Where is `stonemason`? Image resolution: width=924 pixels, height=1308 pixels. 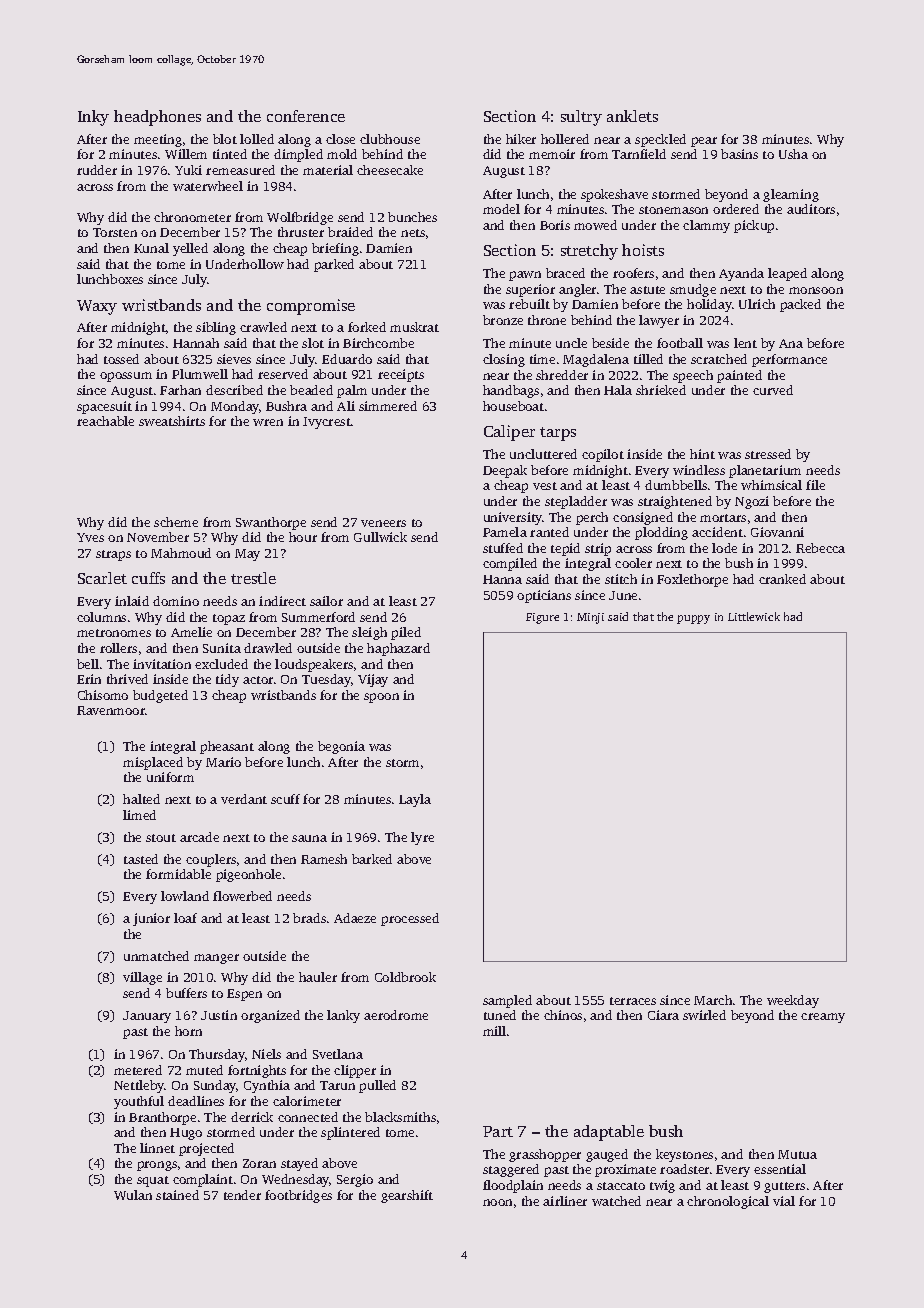 stonemason is located at coordinates (673, 210).
